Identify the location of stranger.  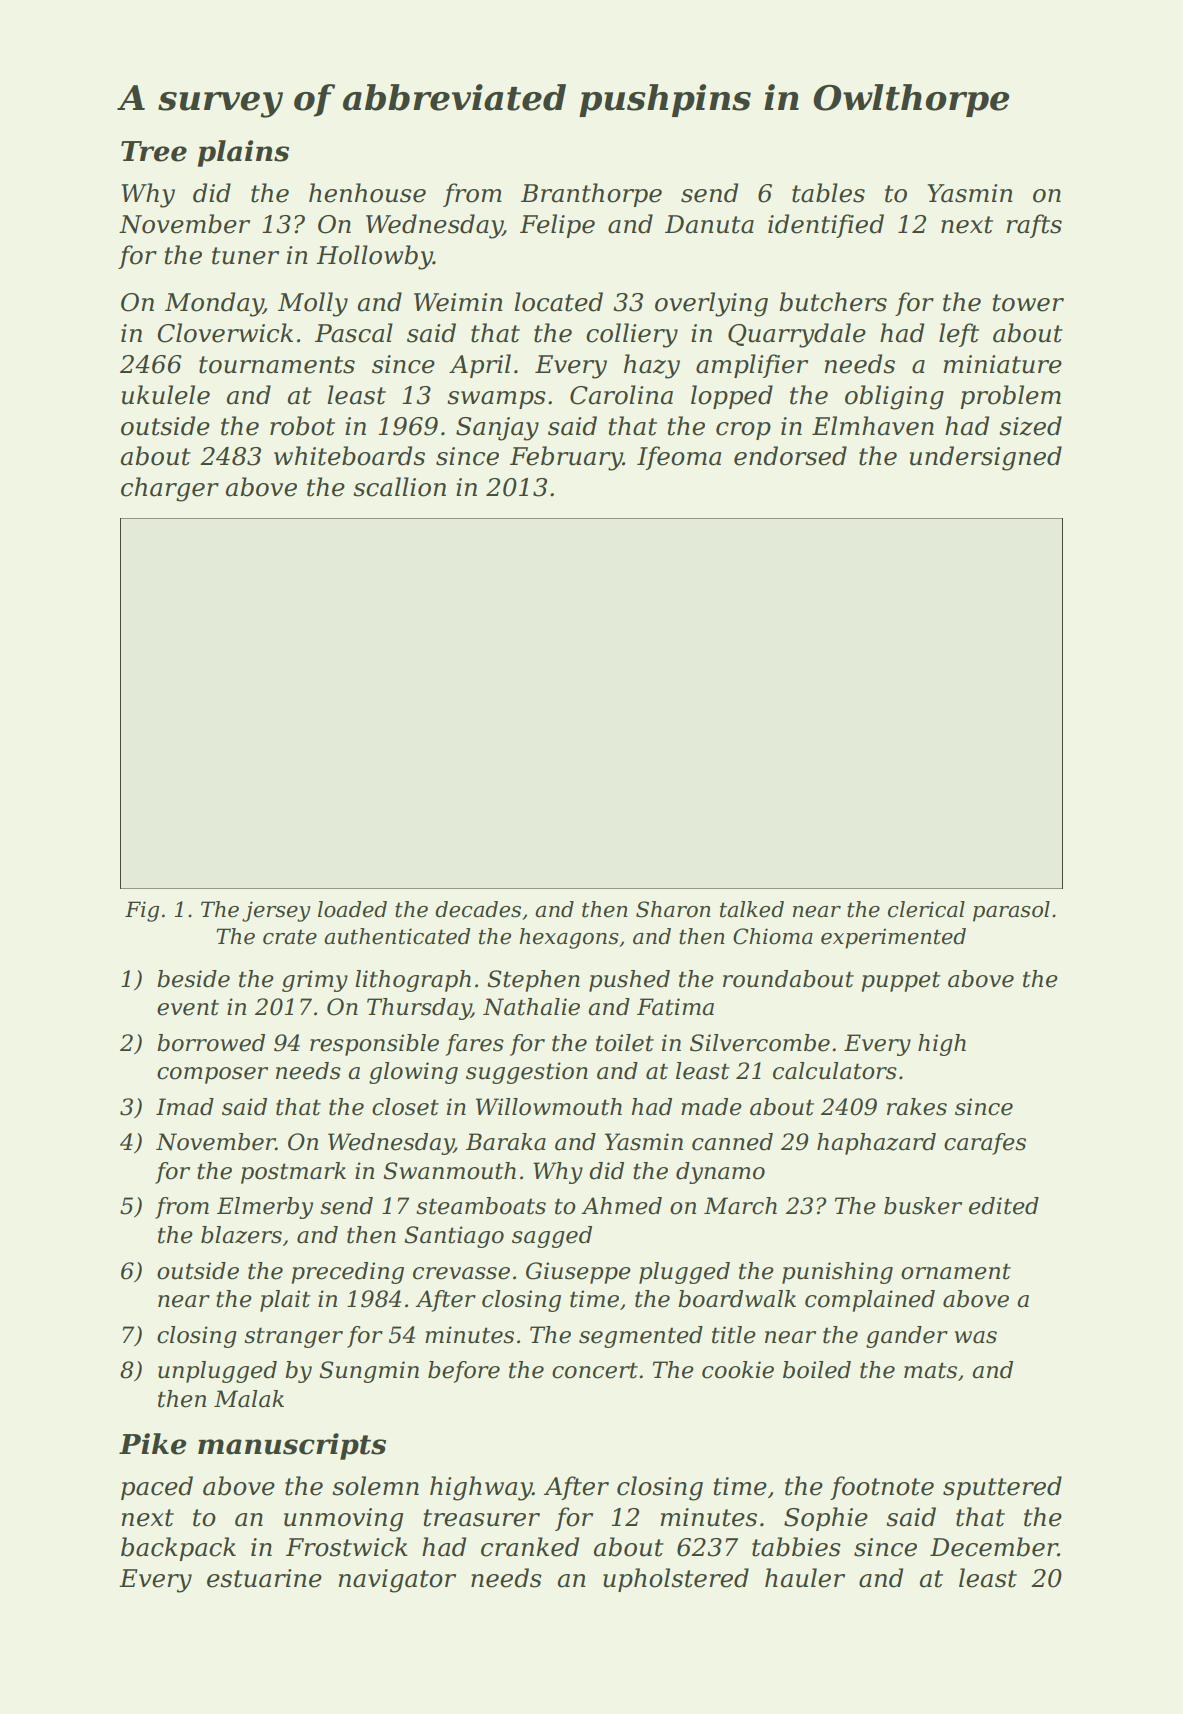
(293, 1337).
